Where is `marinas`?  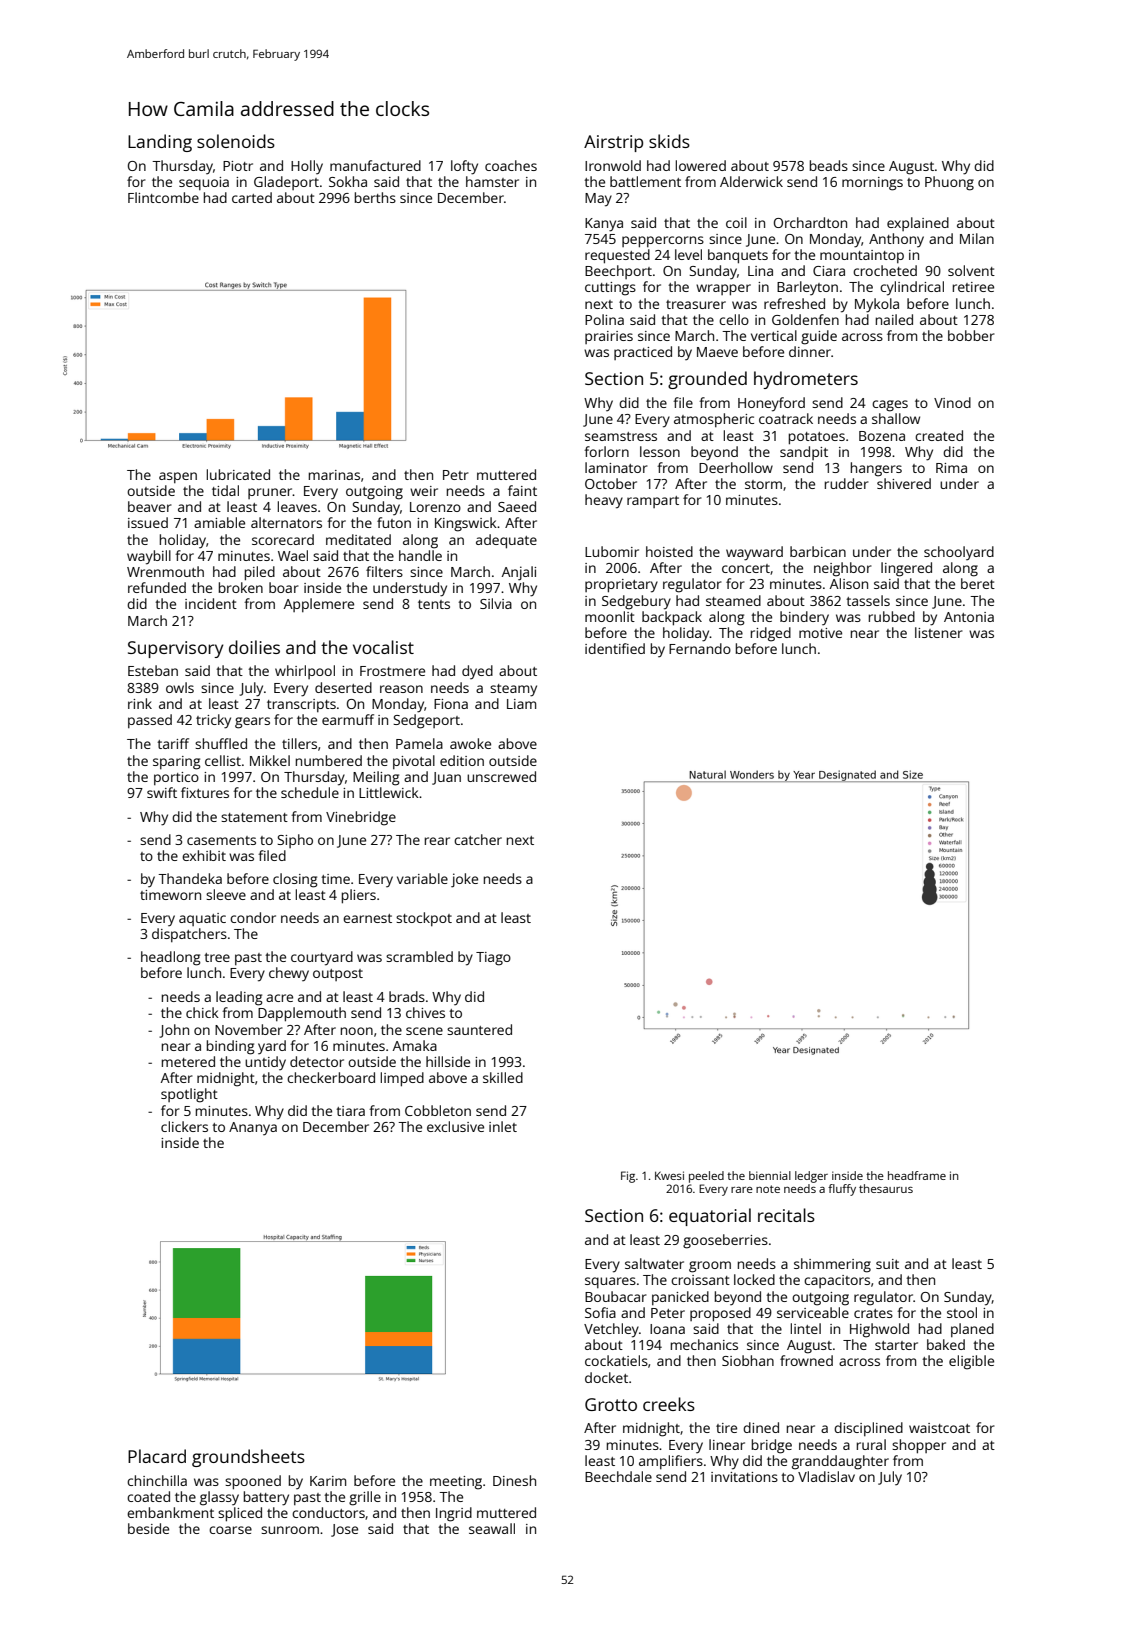 marinas is located at coordinates (334, 475).
